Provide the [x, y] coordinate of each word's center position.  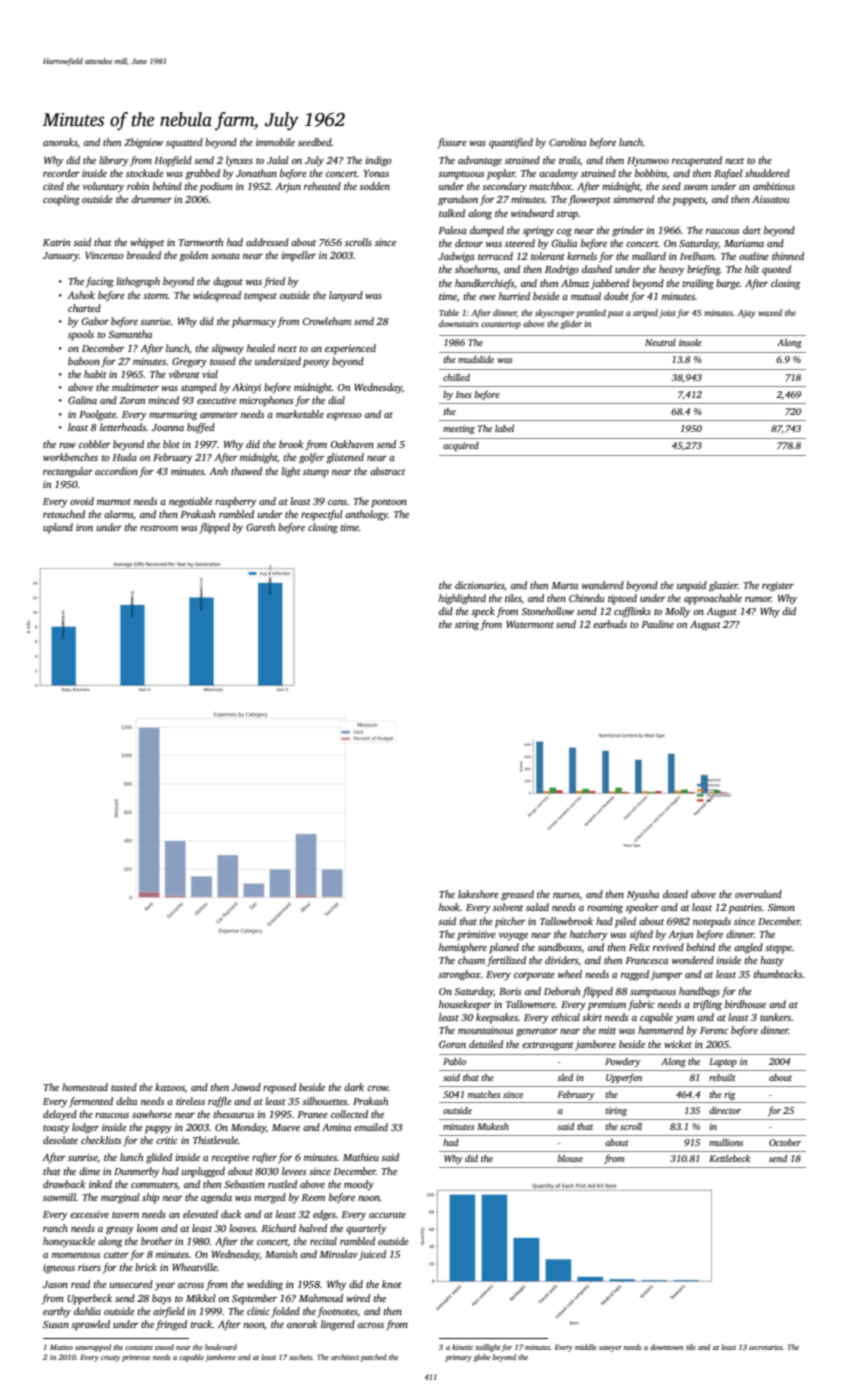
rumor [758, 599]
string [467, 626]
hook [449, 907]
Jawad [246, 1087]
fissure [452, 143]
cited [53, 186]
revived [668, 947]
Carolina [567, 142]
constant [139, 1347]
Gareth [260, 527]
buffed [201, 428]
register [778, 587]
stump [316, 473]
